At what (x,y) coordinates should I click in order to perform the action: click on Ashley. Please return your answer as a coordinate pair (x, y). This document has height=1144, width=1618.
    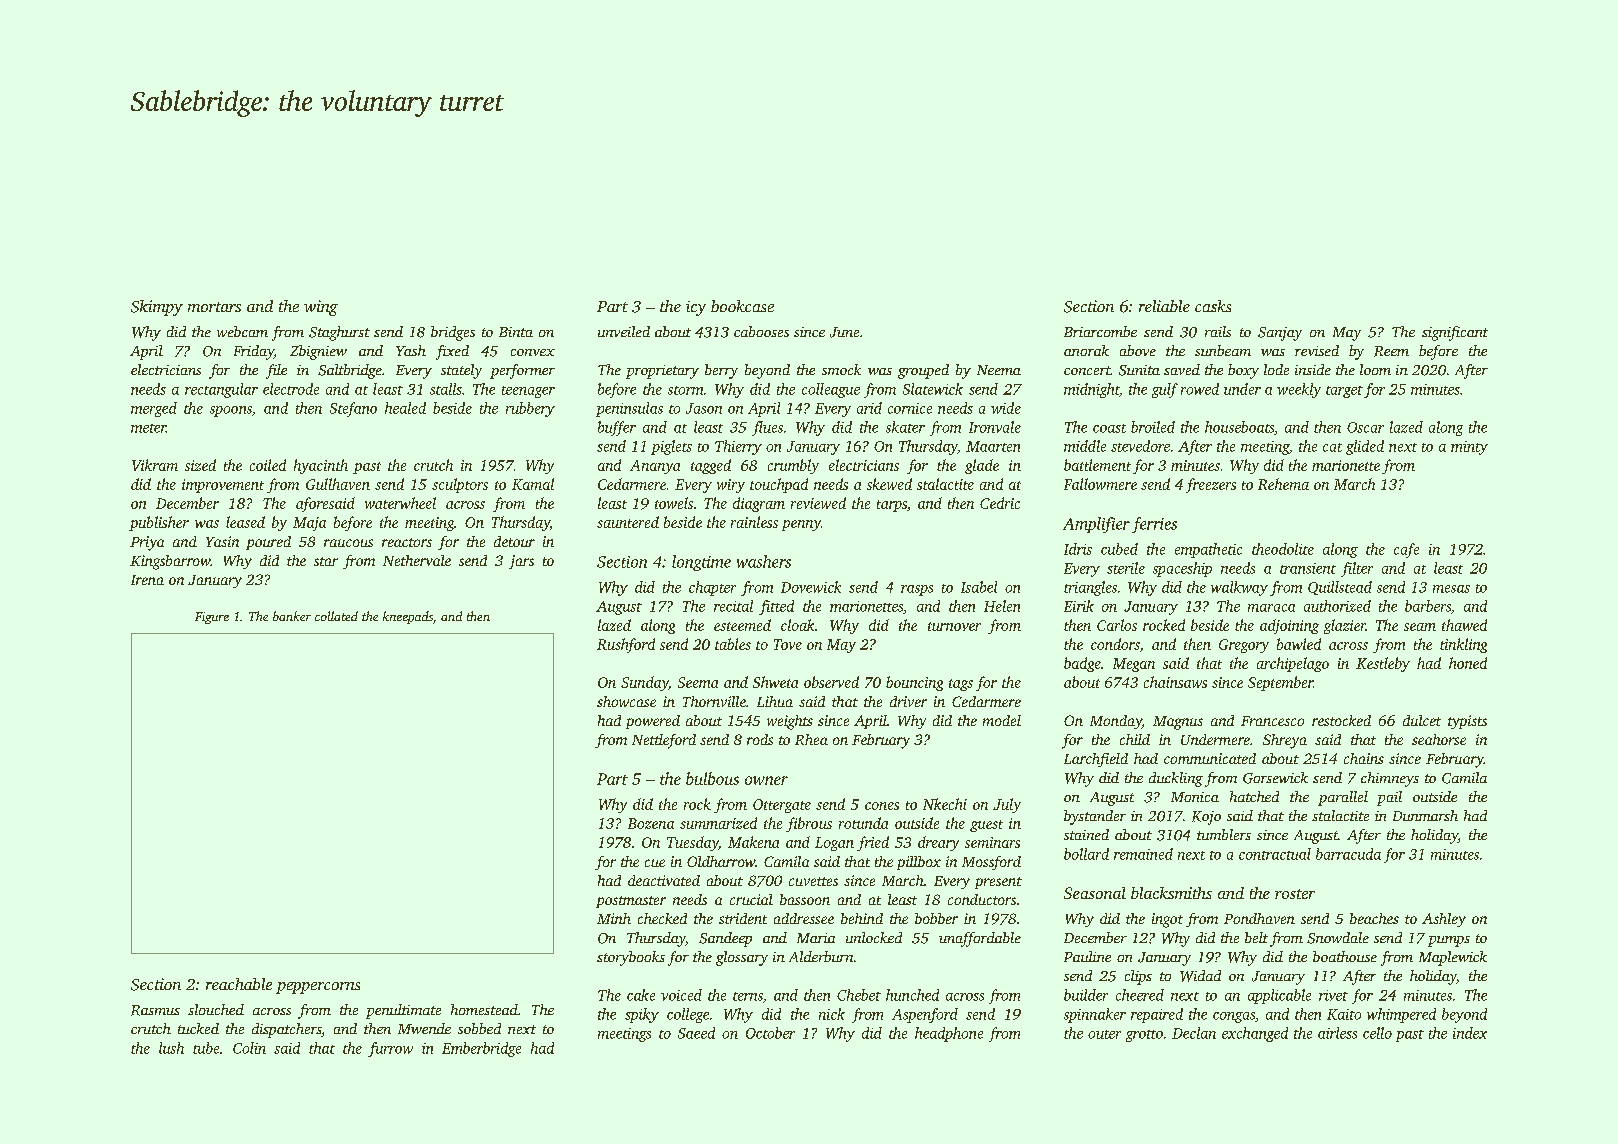
    Looking at the image, I should click on (1444, 920).
